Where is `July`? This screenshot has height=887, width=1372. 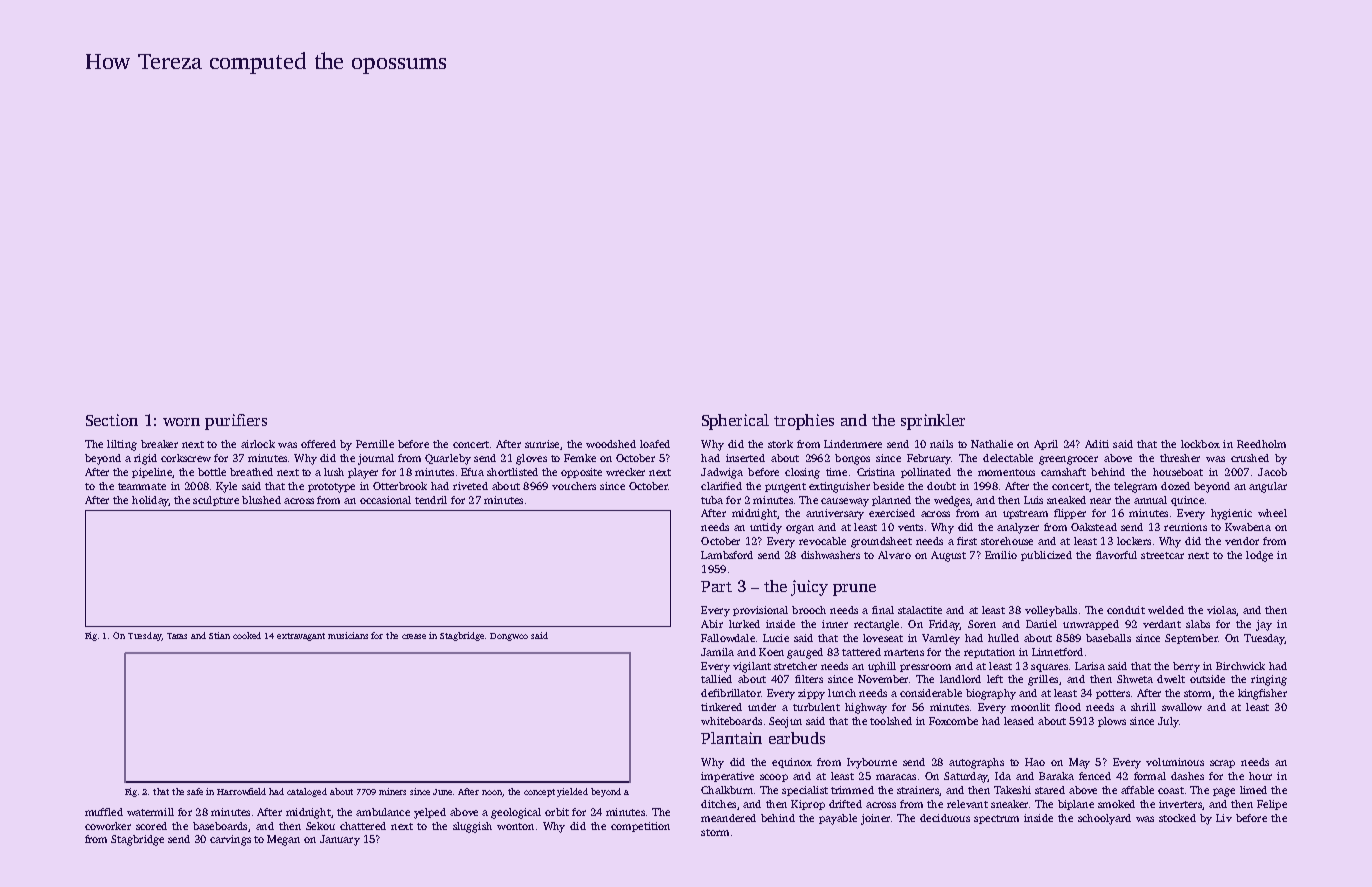
July is located at coordinates (1168, 722).
